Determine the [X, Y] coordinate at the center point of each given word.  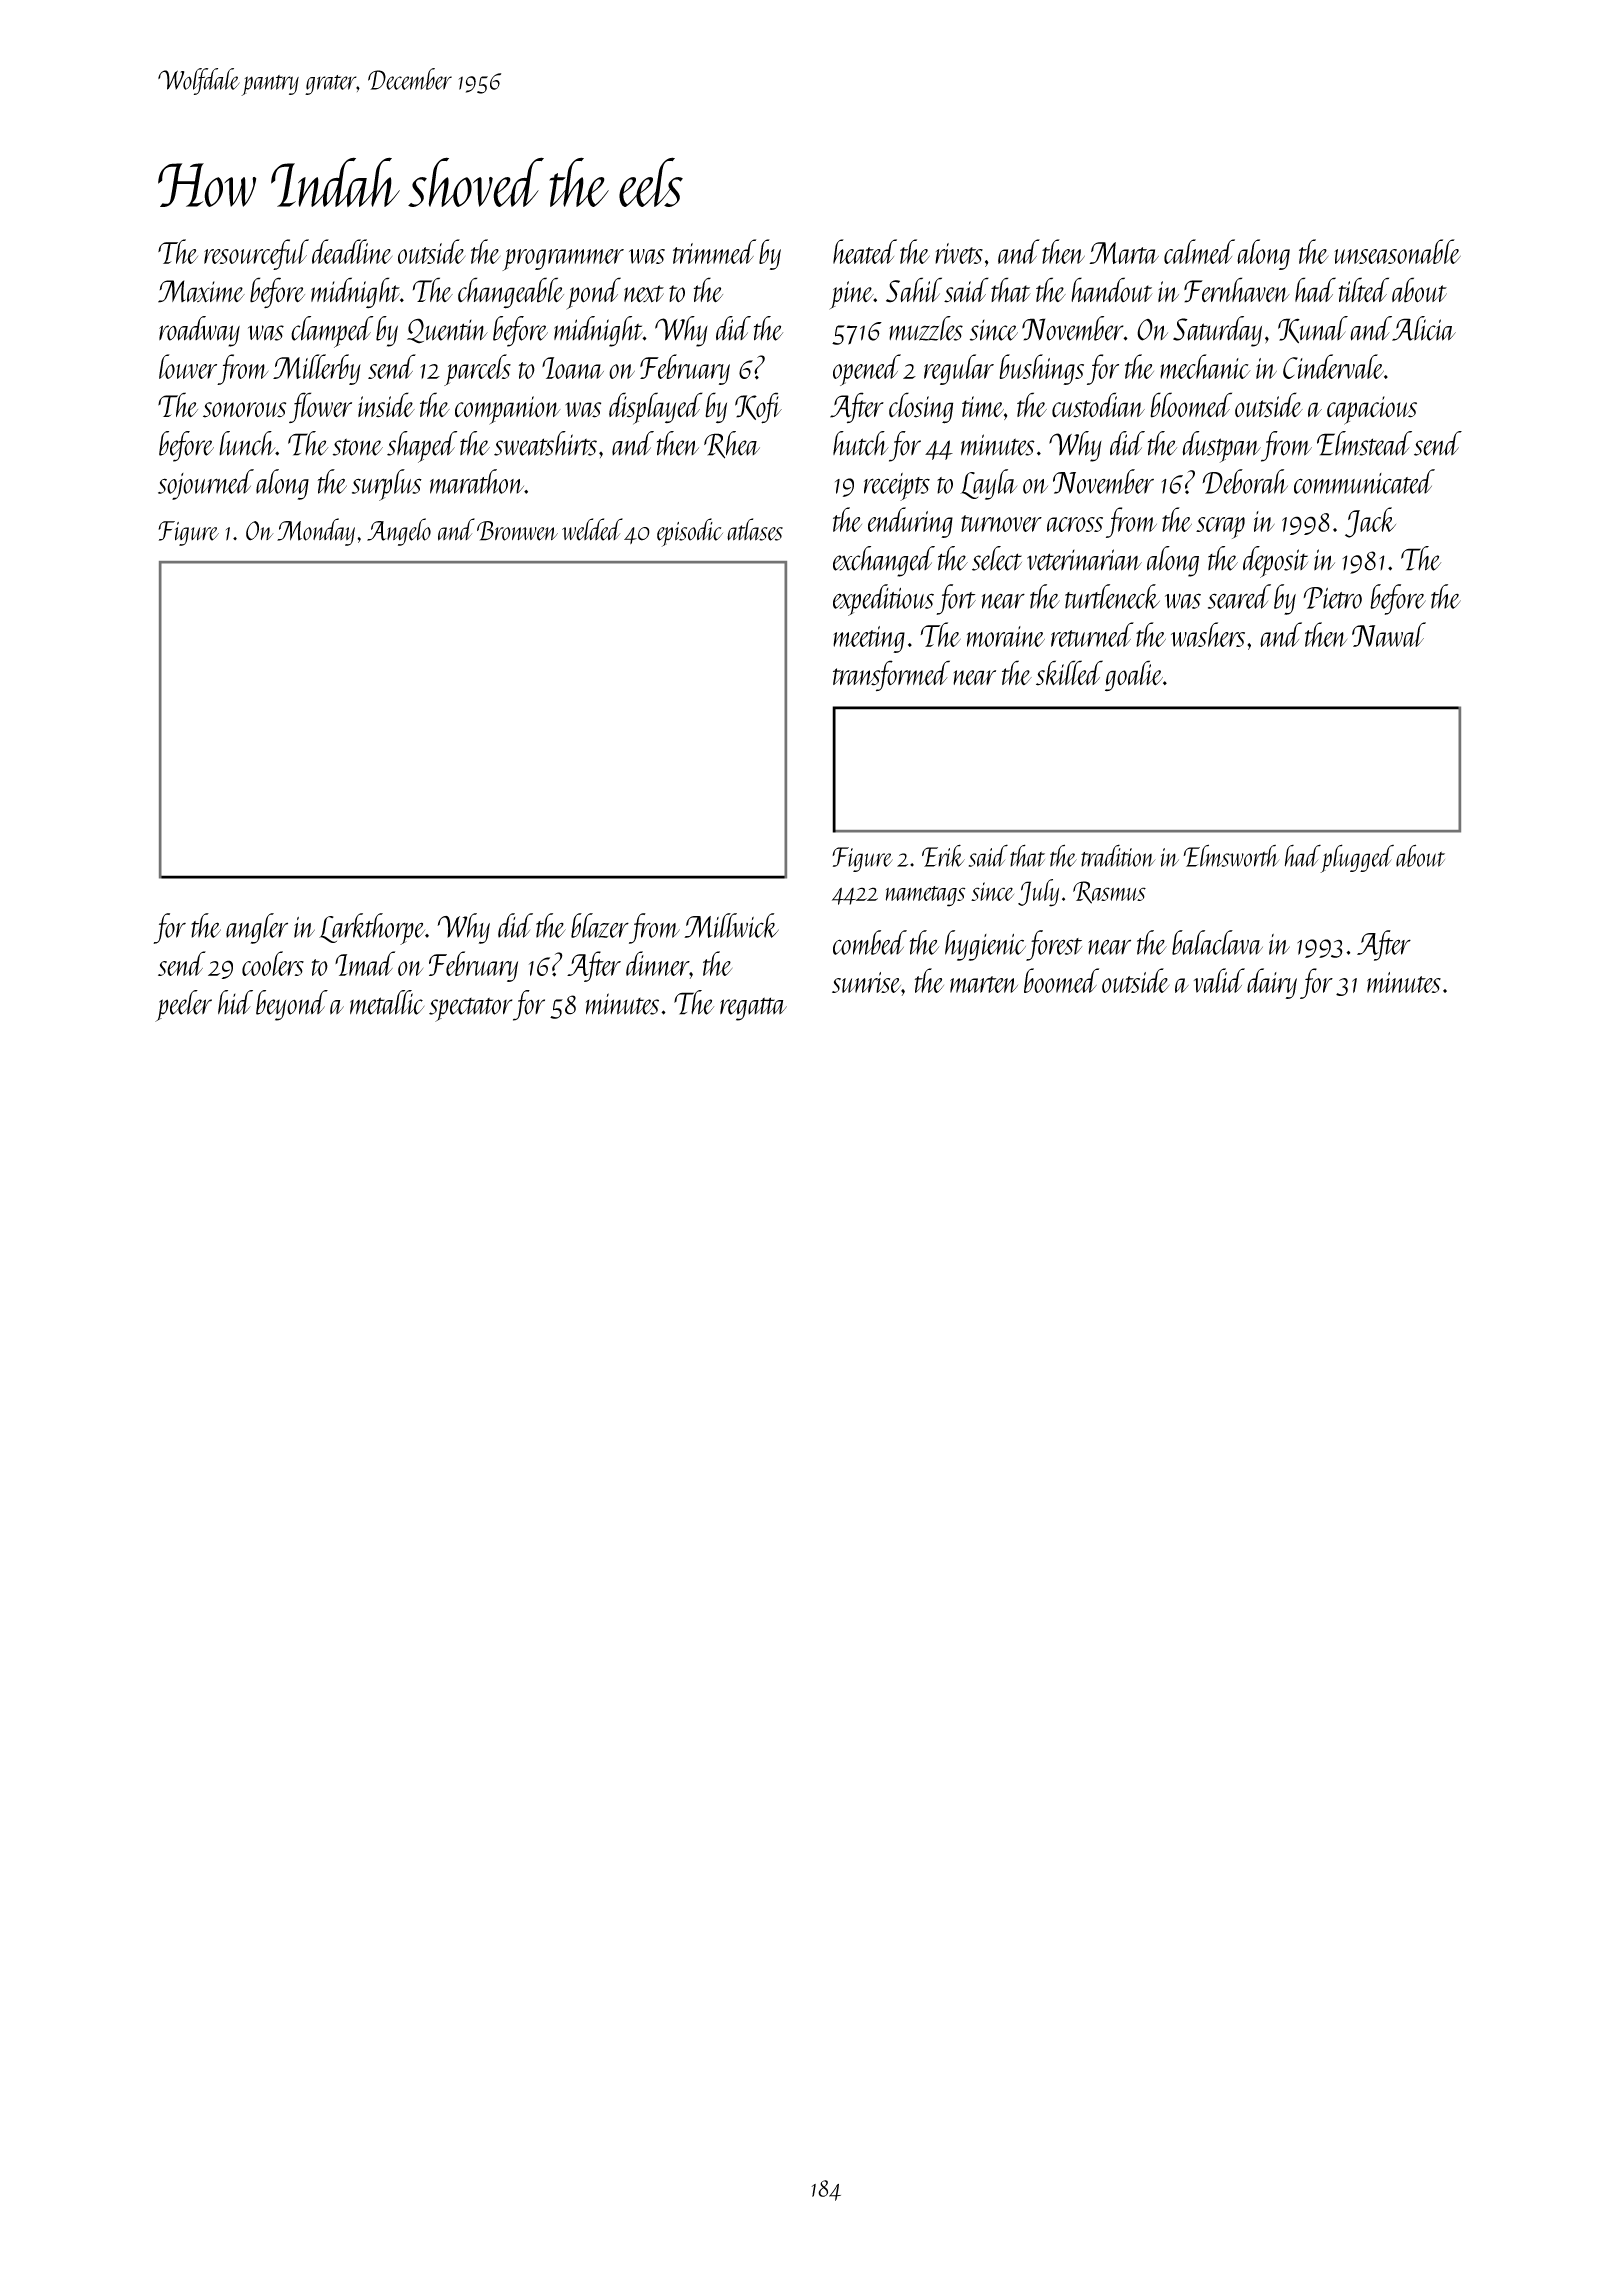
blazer [600, 925]
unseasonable [1397, 251]
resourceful [256, 254]
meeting [869, 639]
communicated [1364, 481]
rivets [959, 253]
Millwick [731, 925]
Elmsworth [1231, 855]
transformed [891, 675]
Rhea [732, 445]
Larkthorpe [372, 929]
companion [508, 410]
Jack [1370, 522]
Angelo [399, 532]
